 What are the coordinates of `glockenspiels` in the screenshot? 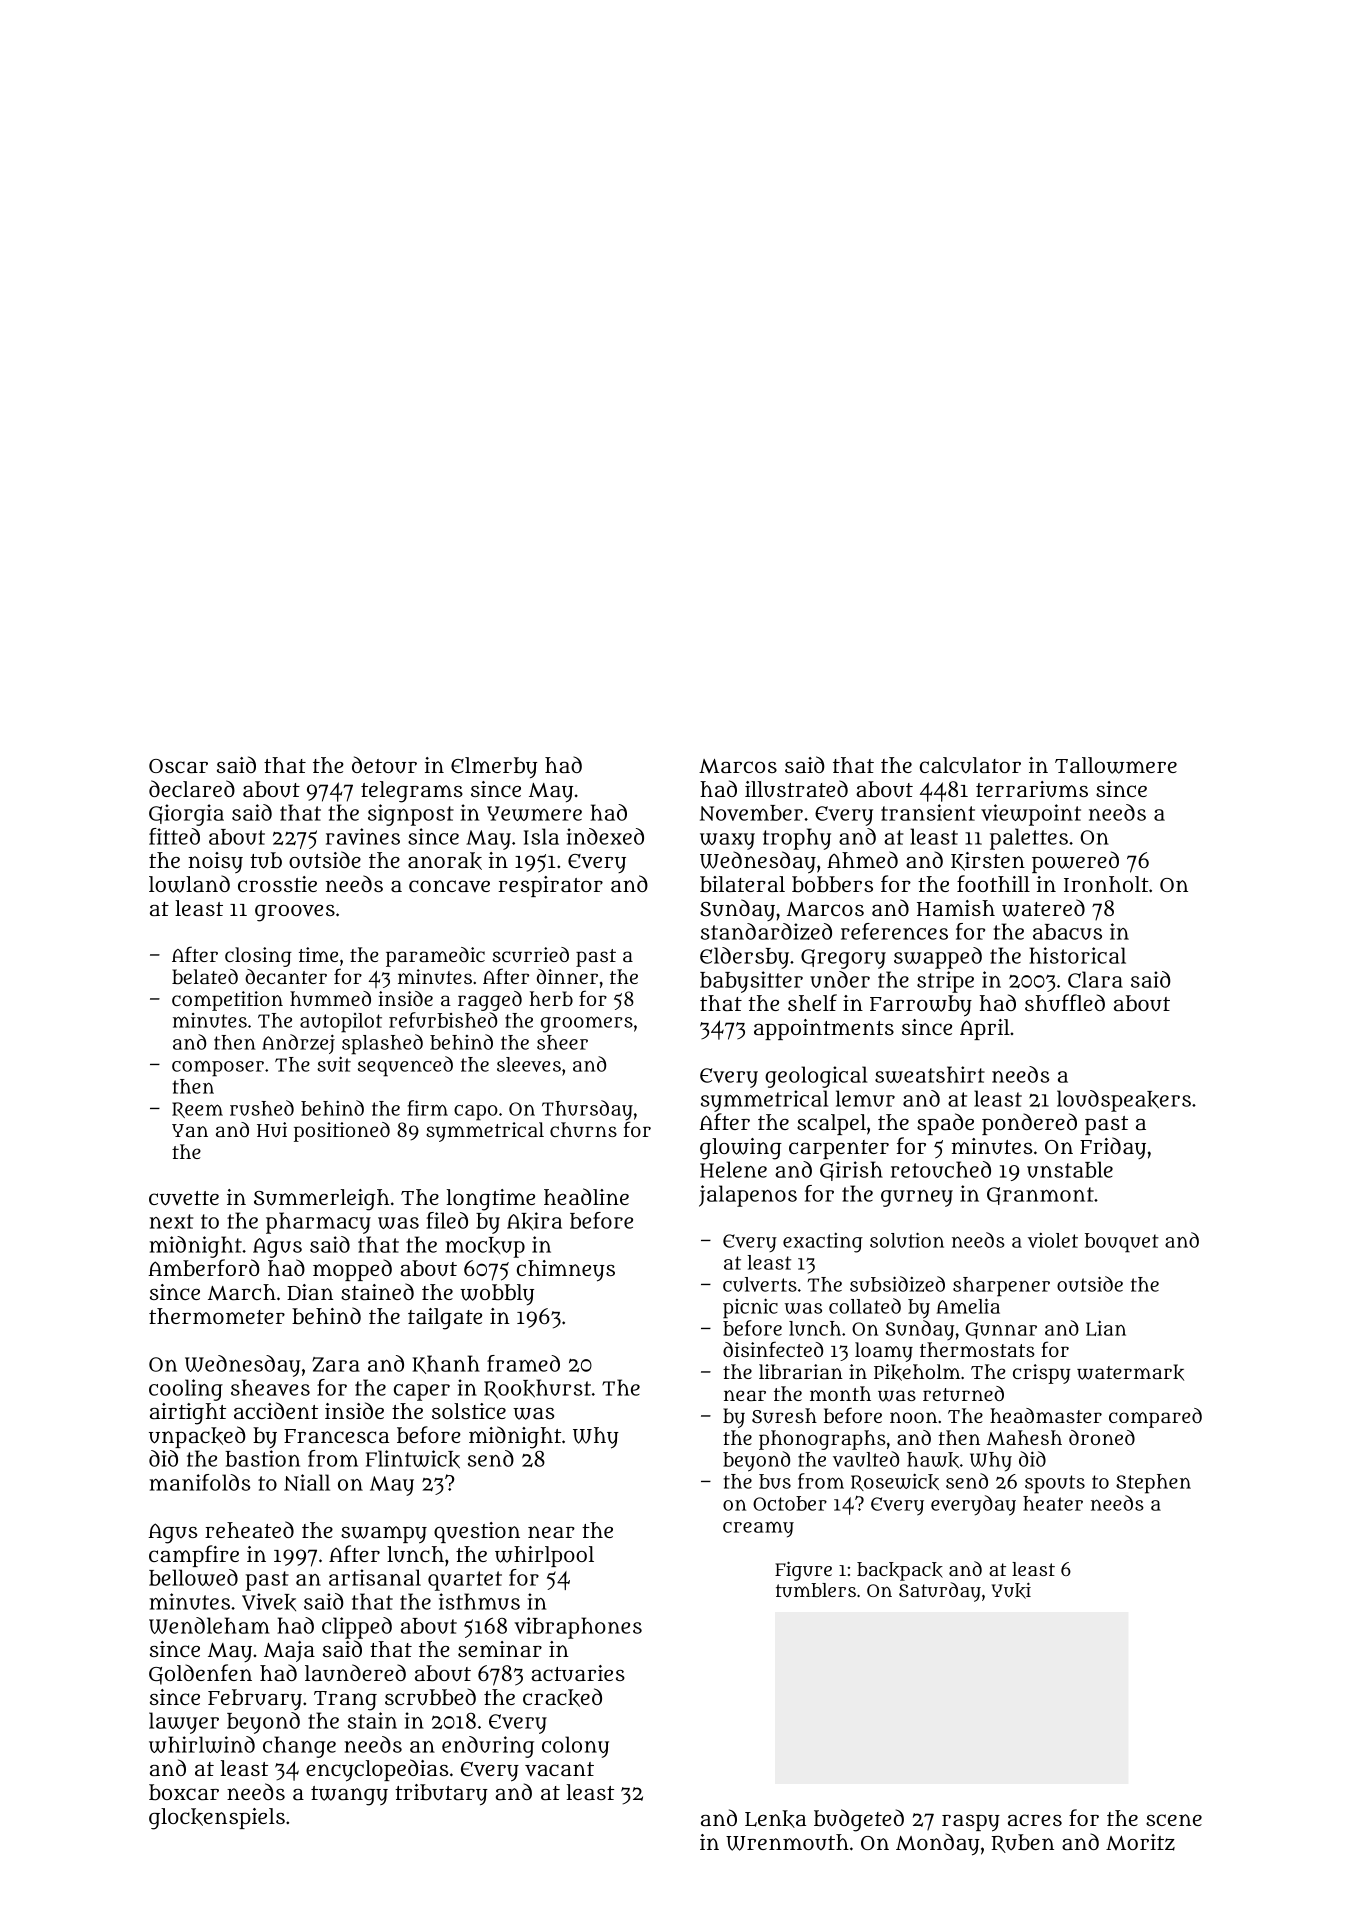 It's located at (217, 1819).
